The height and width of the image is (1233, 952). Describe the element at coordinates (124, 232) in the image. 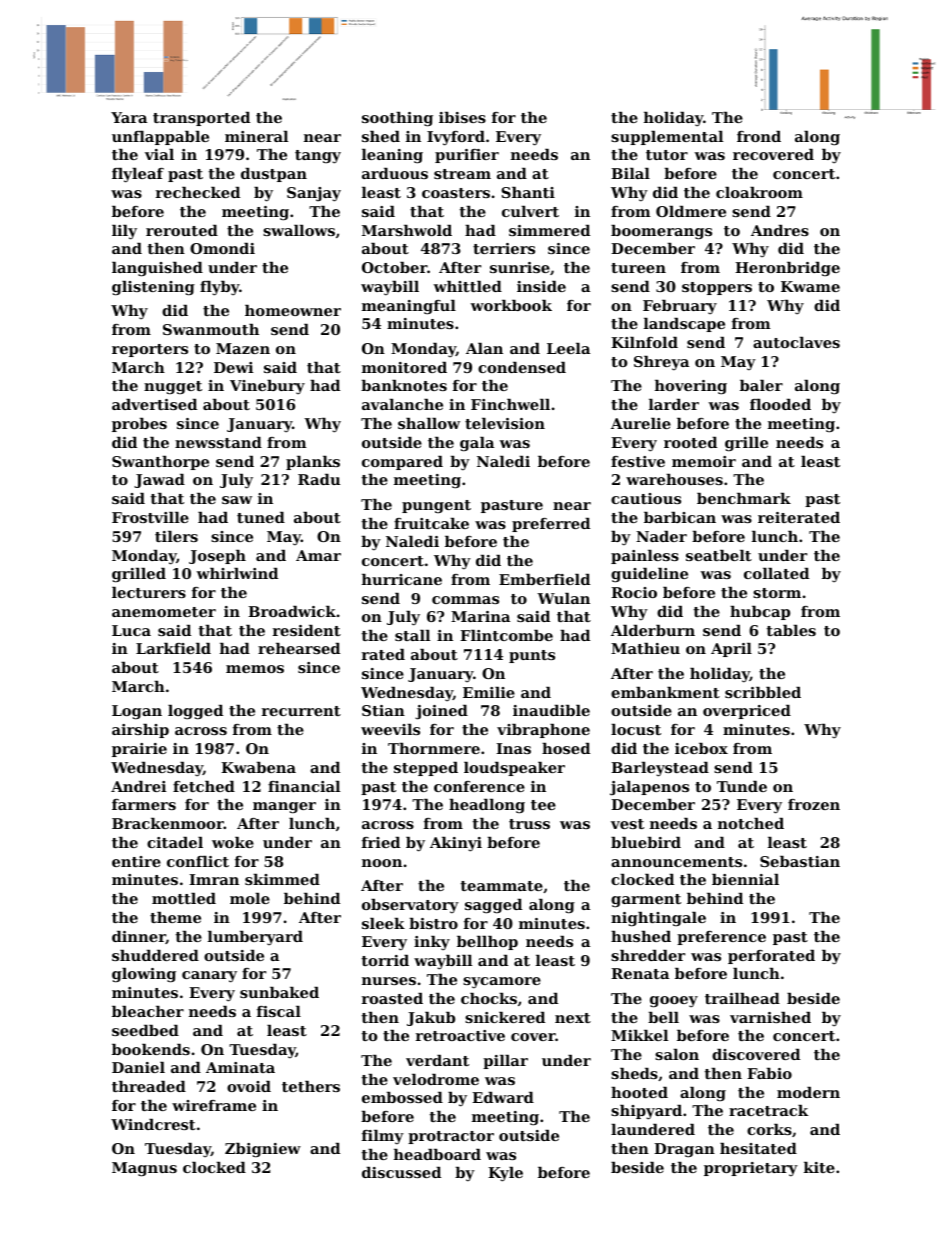

I see `lily` at that location.
